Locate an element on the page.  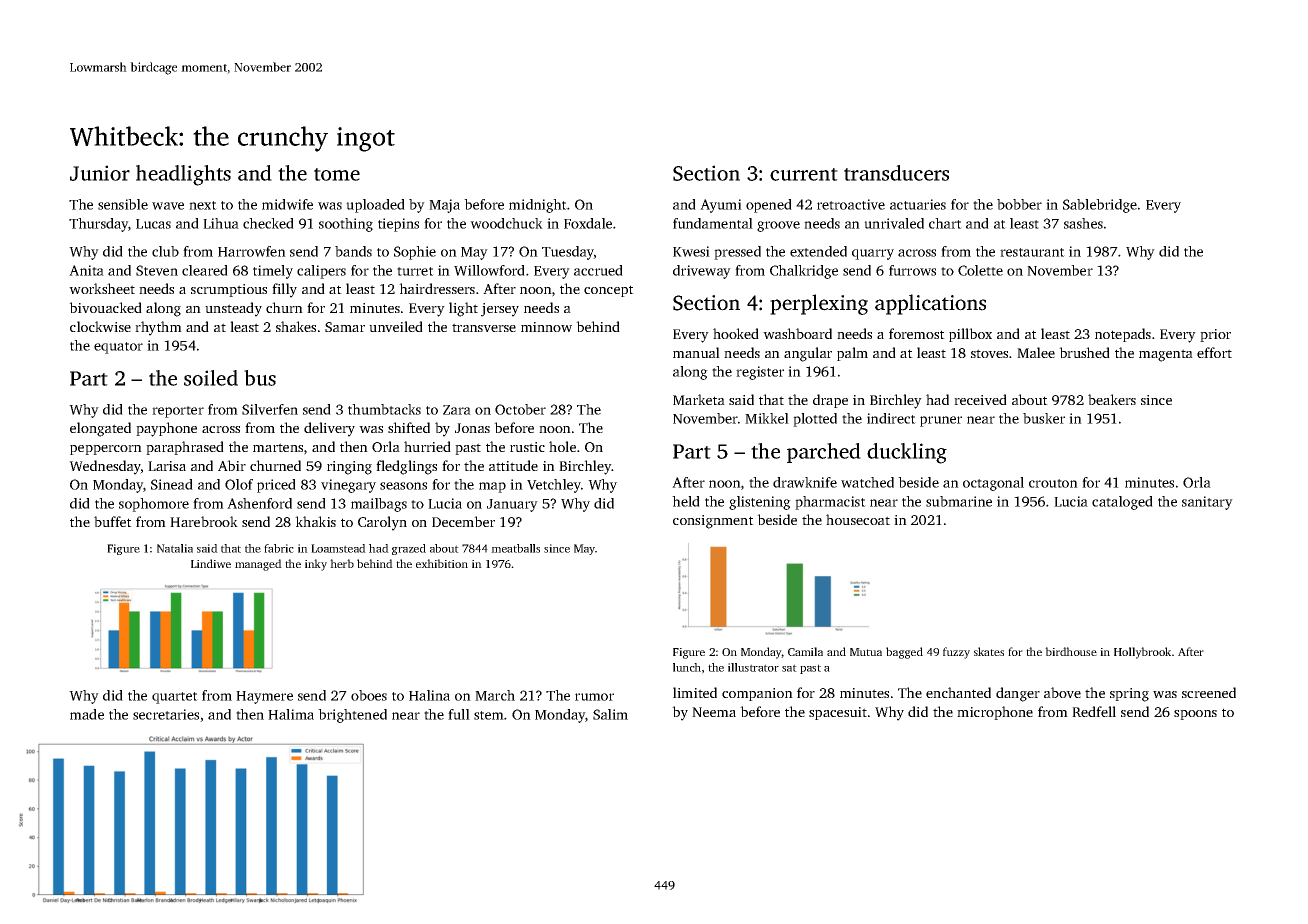
cataloged is located at coordinates (1122, 503).
